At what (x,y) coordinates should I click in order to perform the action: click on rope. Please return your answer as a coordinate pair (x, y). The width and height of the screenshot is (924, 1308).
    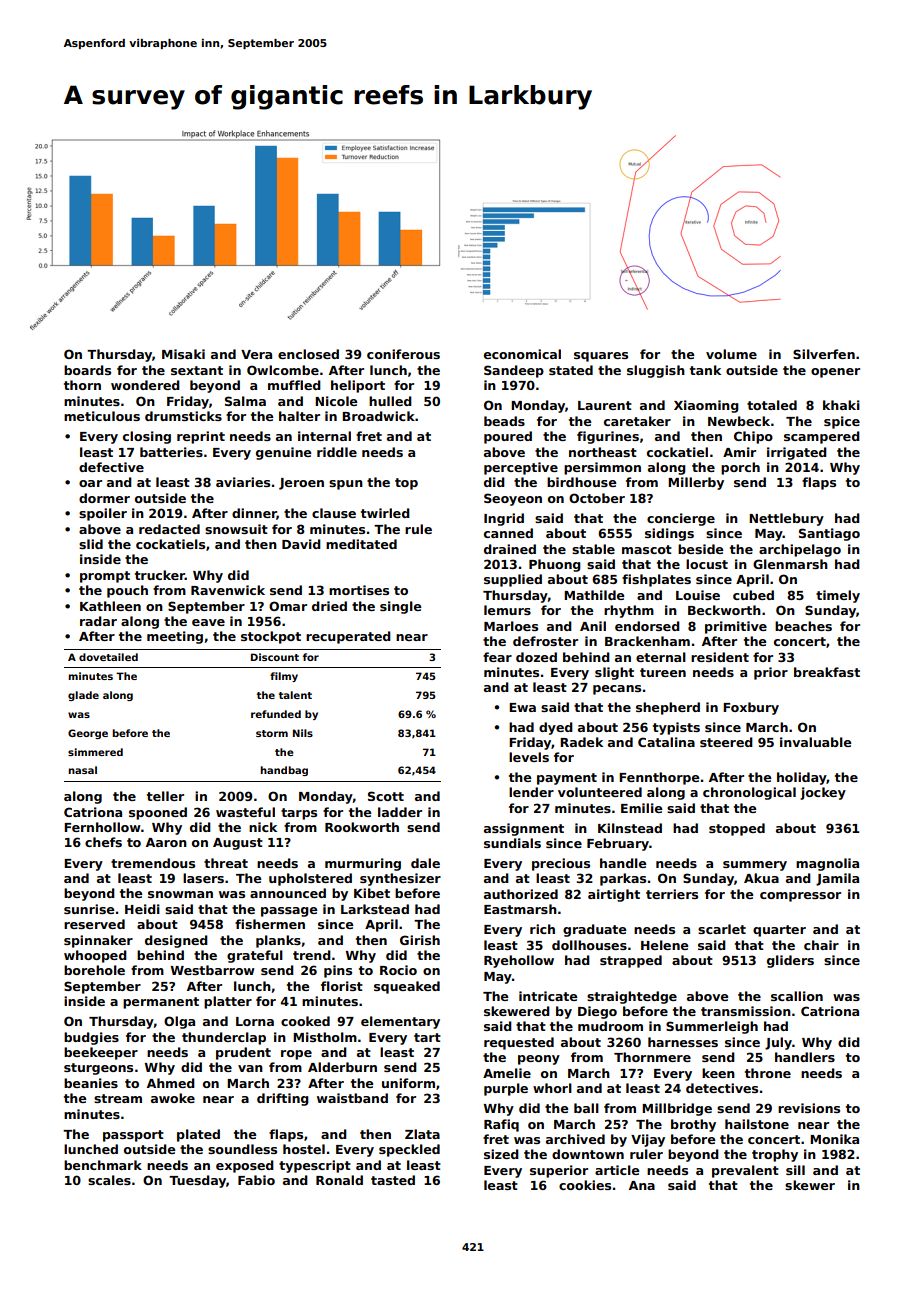
    Looking at the image, I should click on (296, 1055).
